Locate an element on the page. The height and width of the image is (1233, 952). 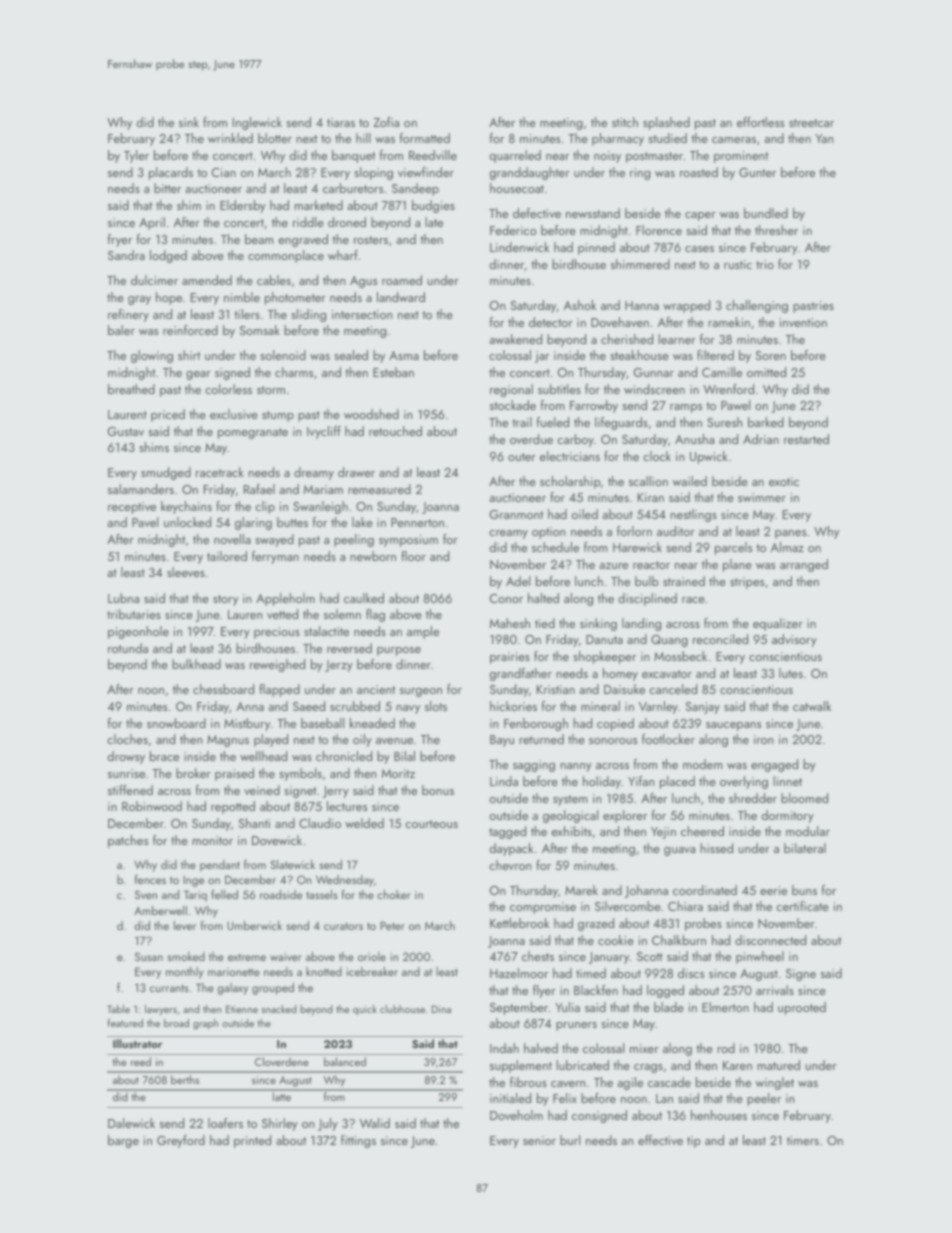
Tyler is located at coordinates (136, 156).
